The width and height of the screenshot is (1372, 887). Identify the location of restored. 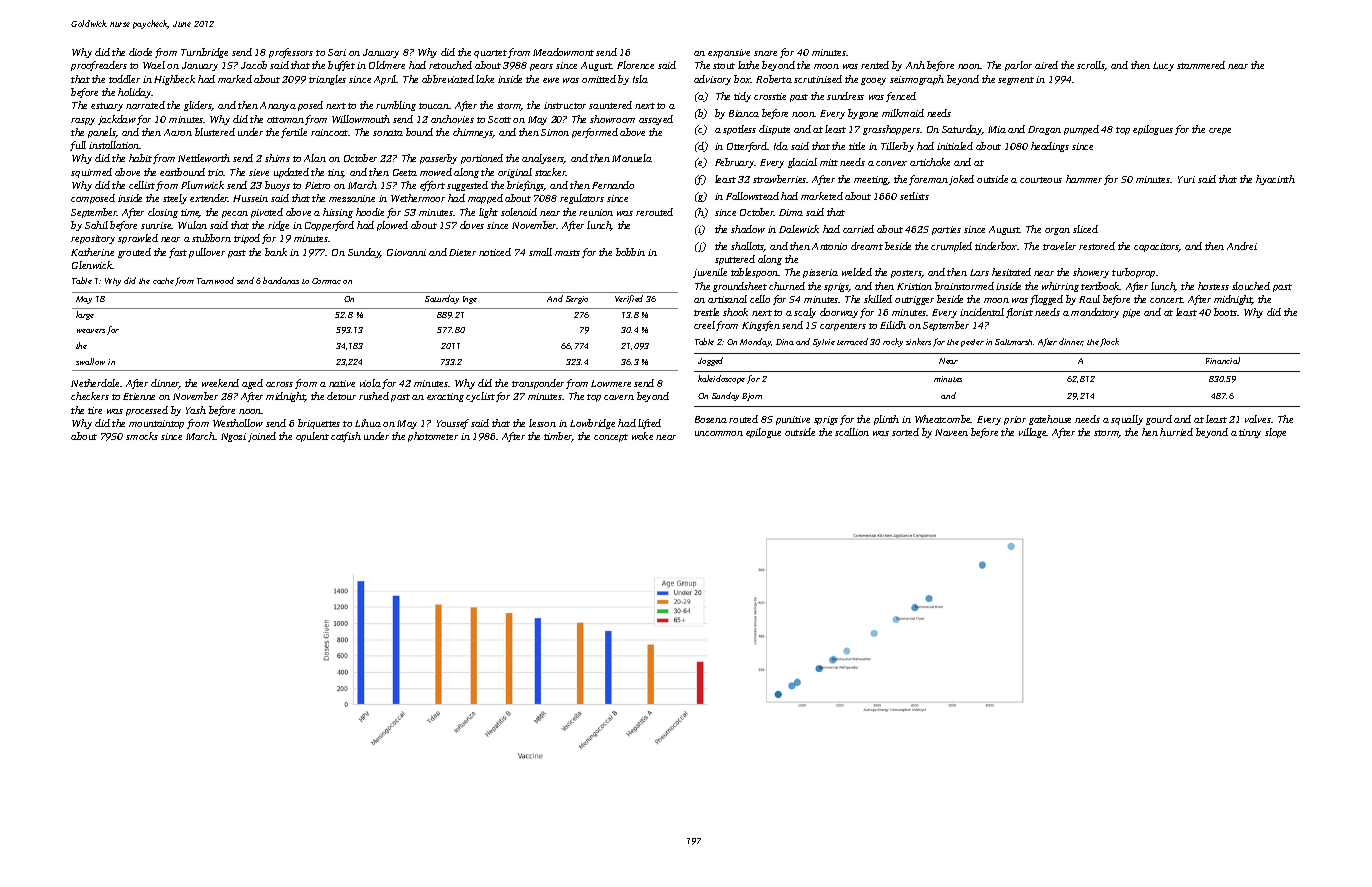
(1097, 246).
